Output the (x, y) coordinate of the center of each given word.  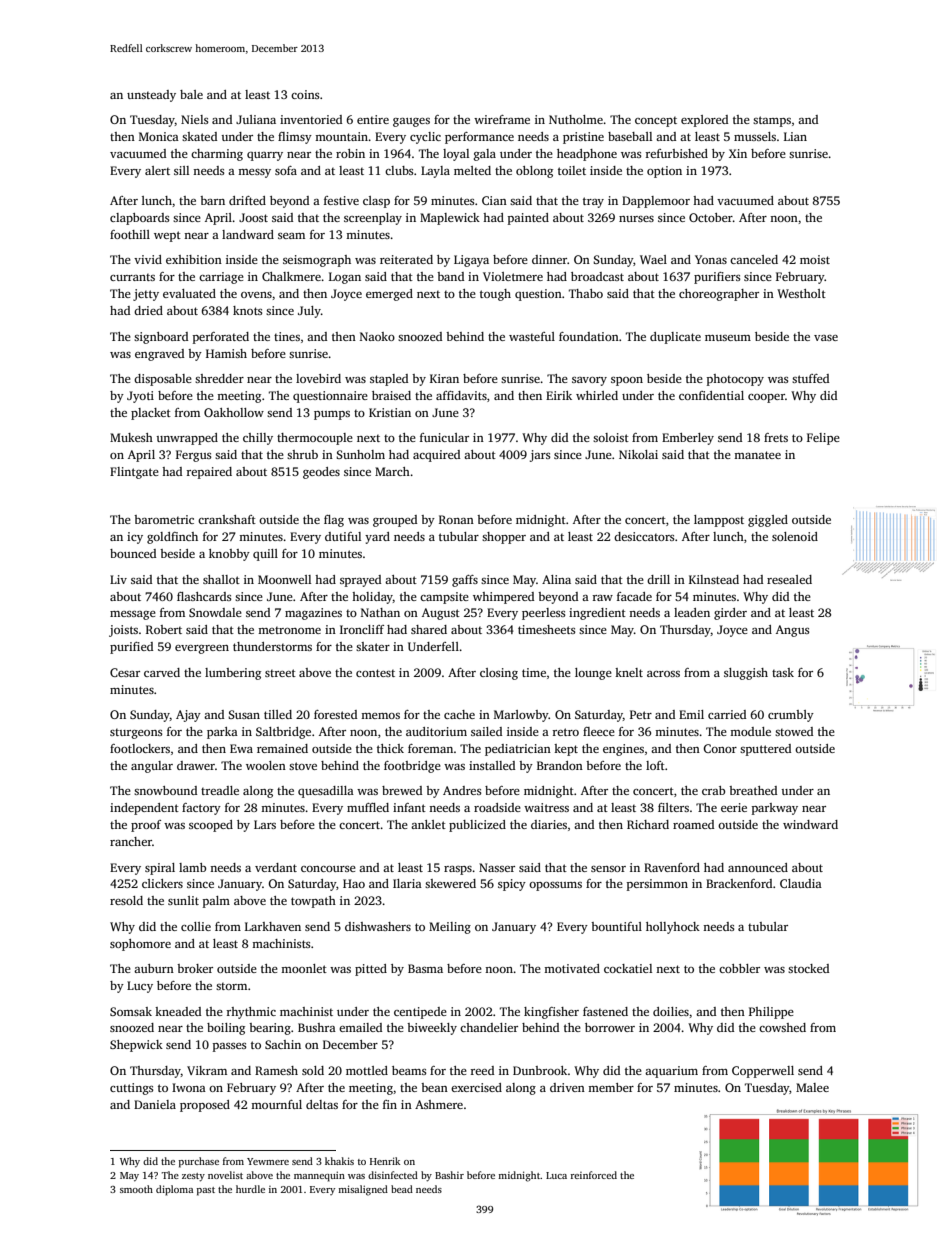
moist (815, 259)
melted (472, 170)
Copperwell (763, 1072)
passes (230, 1047)
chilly (258, 439)
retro (565, 732)
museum (728, 338)
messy (254, 173)
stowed (794, 731)
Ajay (188, 716)
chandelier (489, 1027)
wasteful (532, 336)
